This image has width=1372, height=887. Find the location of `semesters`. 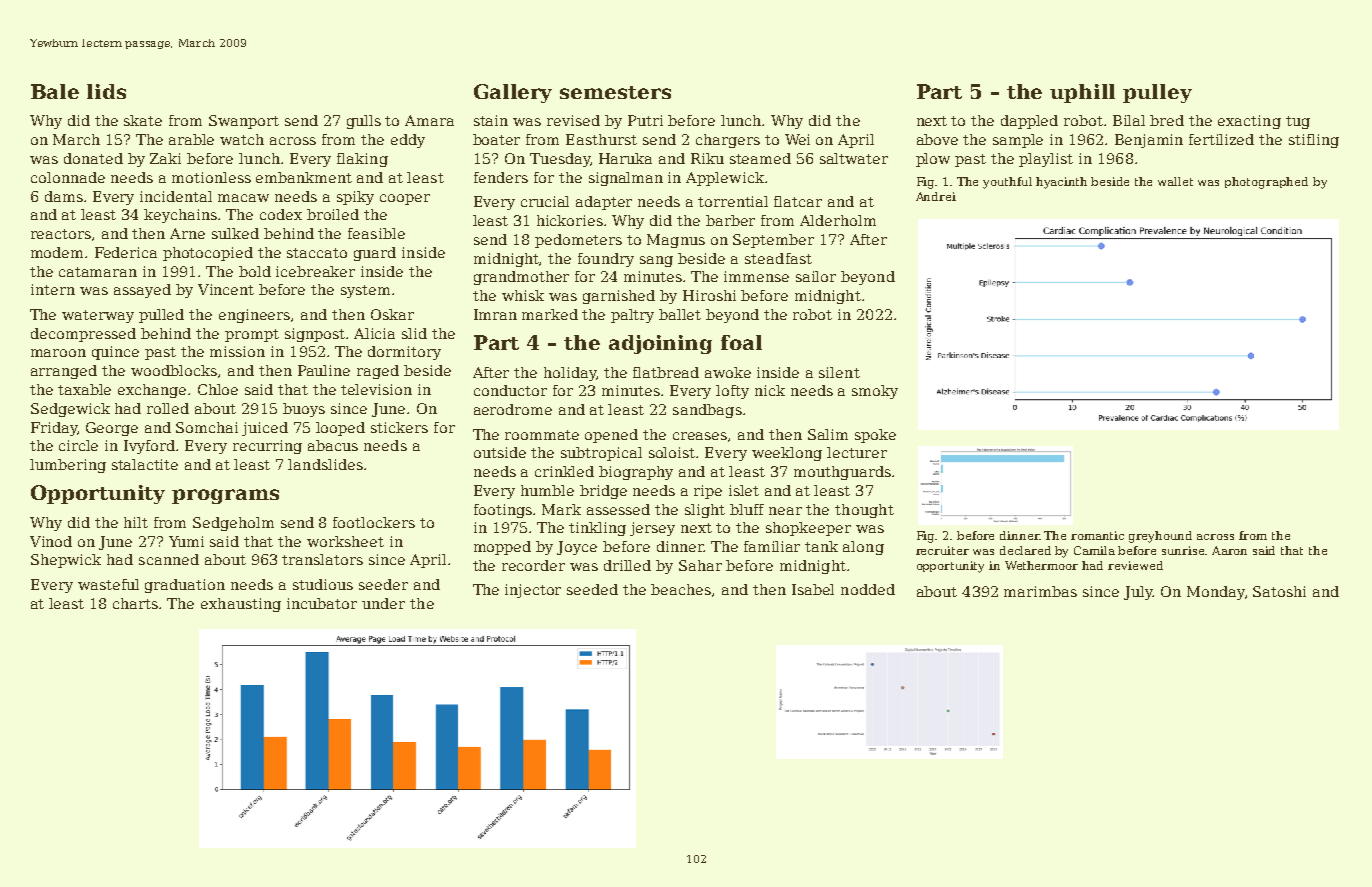

semesters is located at coordinates (615, 92).
